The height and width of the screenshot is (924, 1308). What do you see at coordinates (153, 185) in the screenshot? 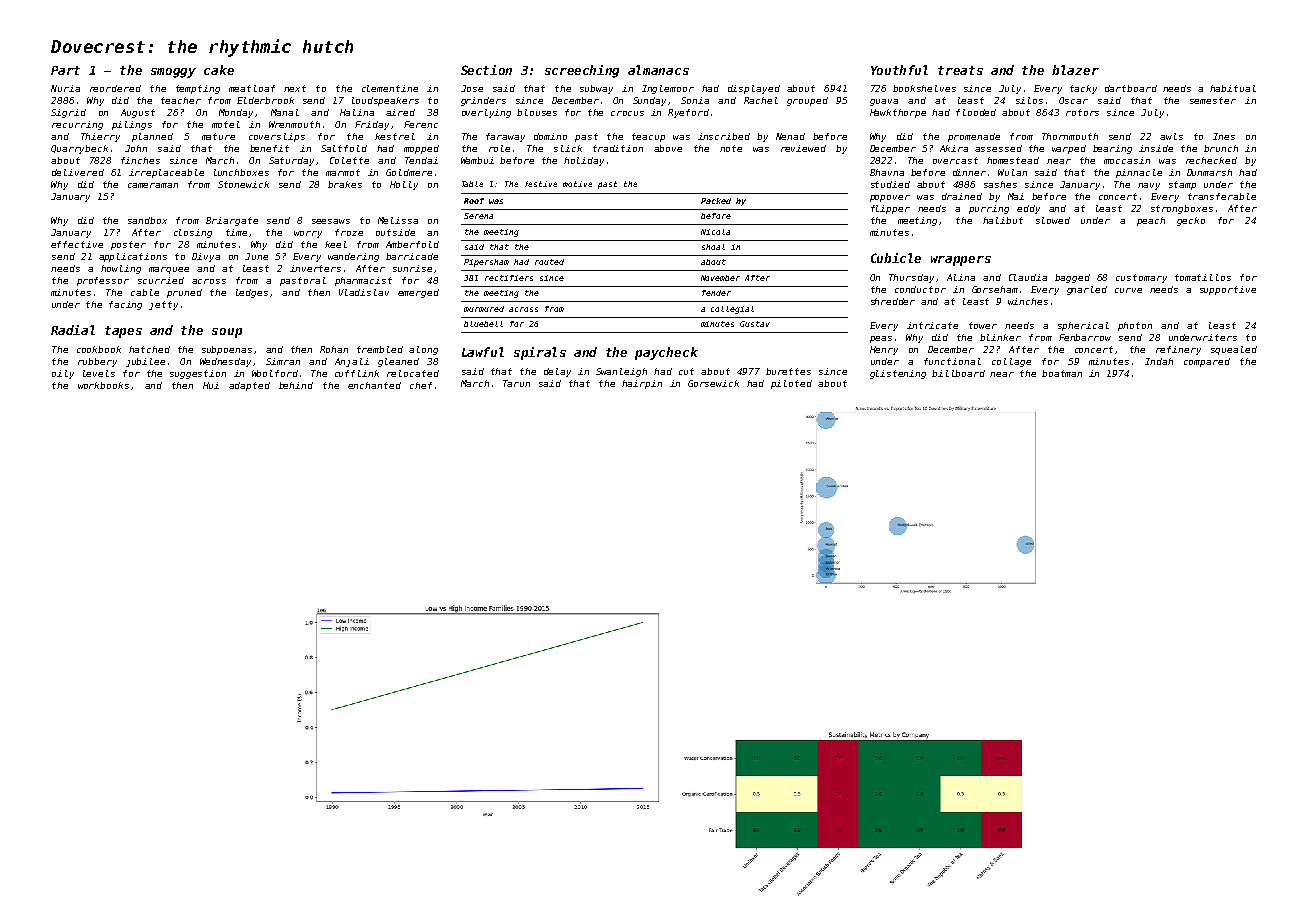
I see `cameraman` at bounding box center [153, 185].
